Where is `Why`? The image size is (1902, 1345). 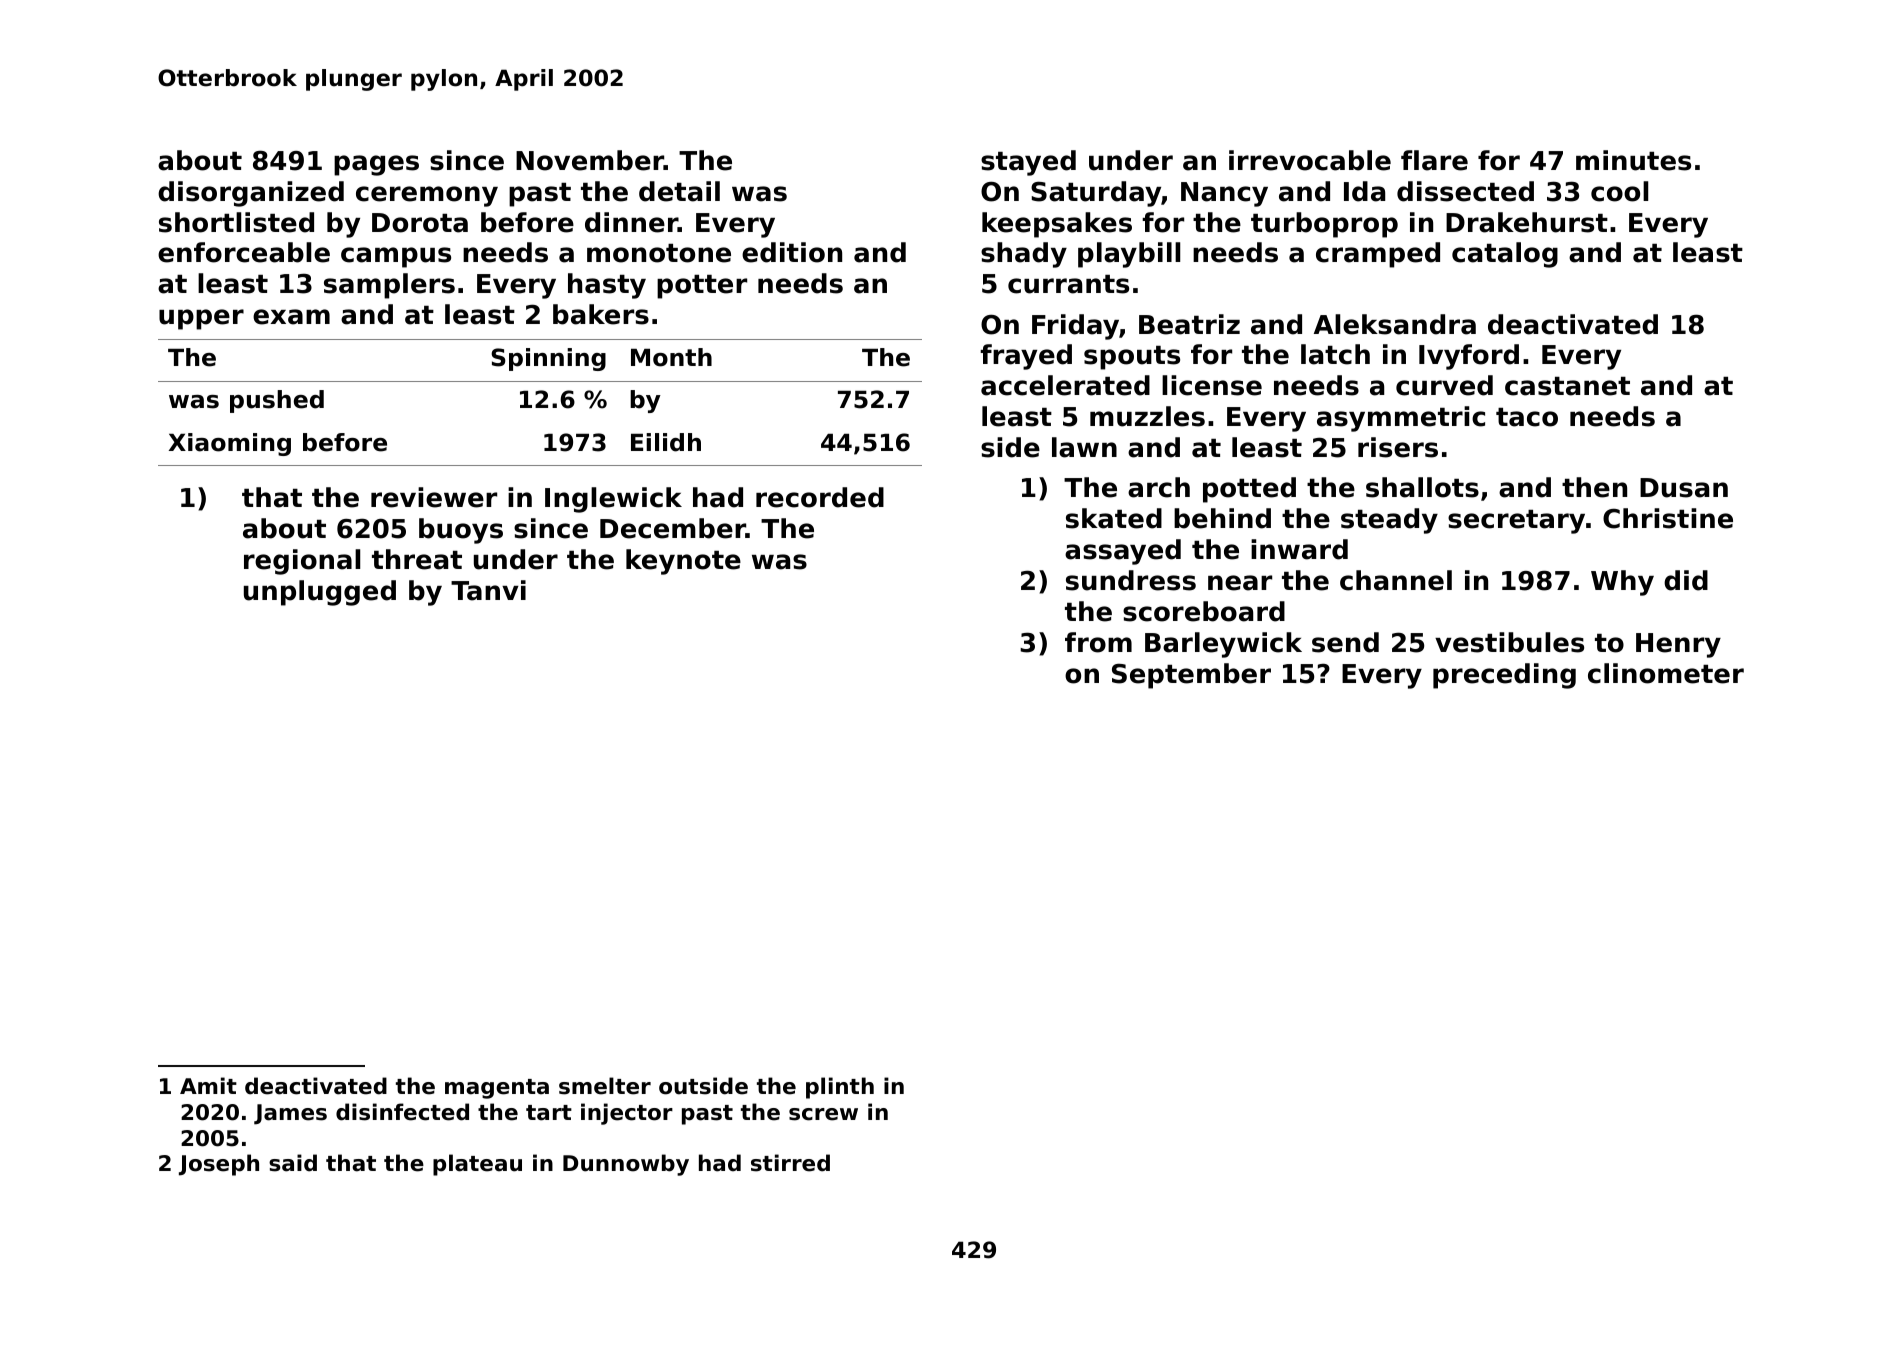
Why is located at coordinates (1622, 583).
